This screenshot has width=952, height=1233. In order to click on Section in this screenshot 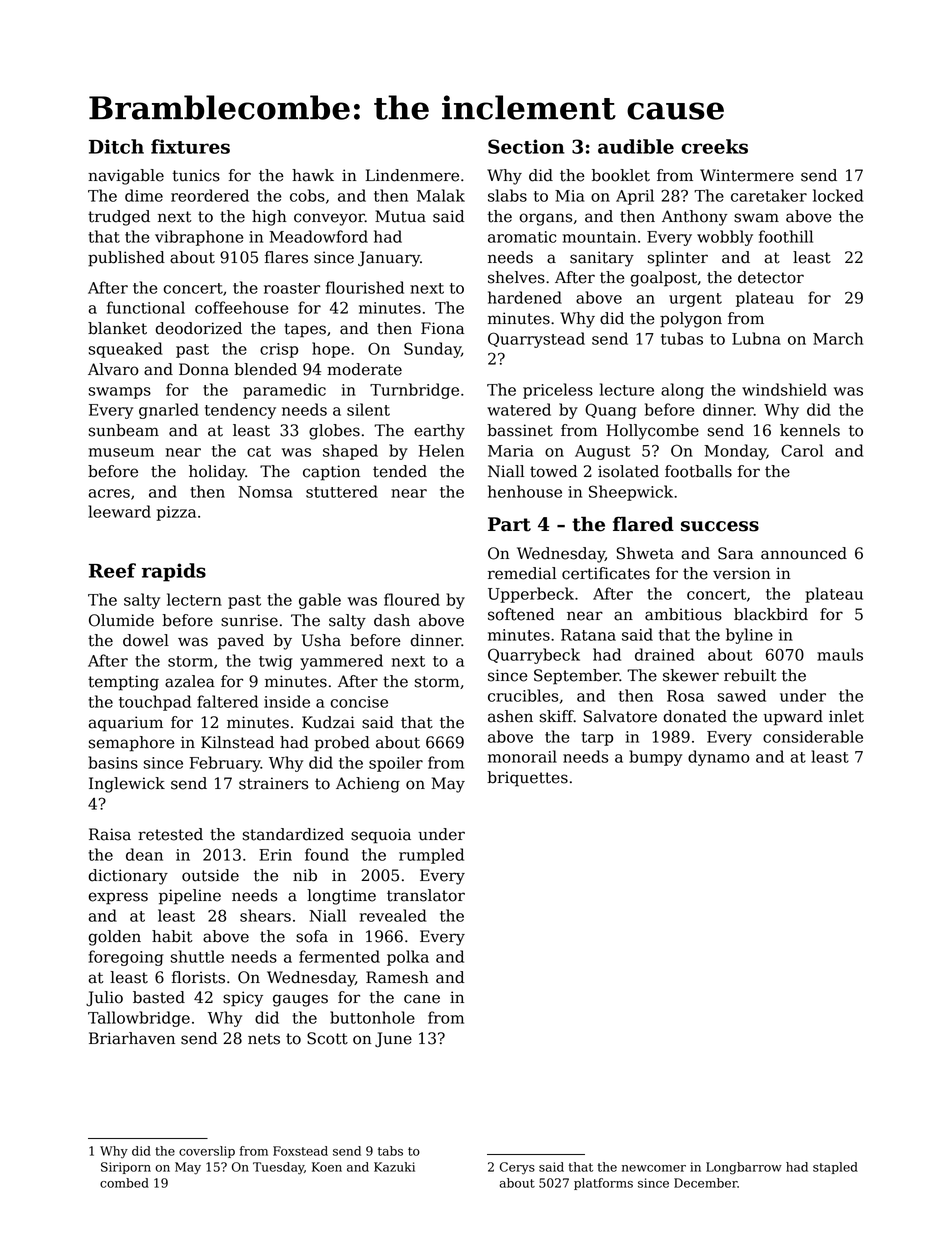, I will do `click(526, 146)`.
